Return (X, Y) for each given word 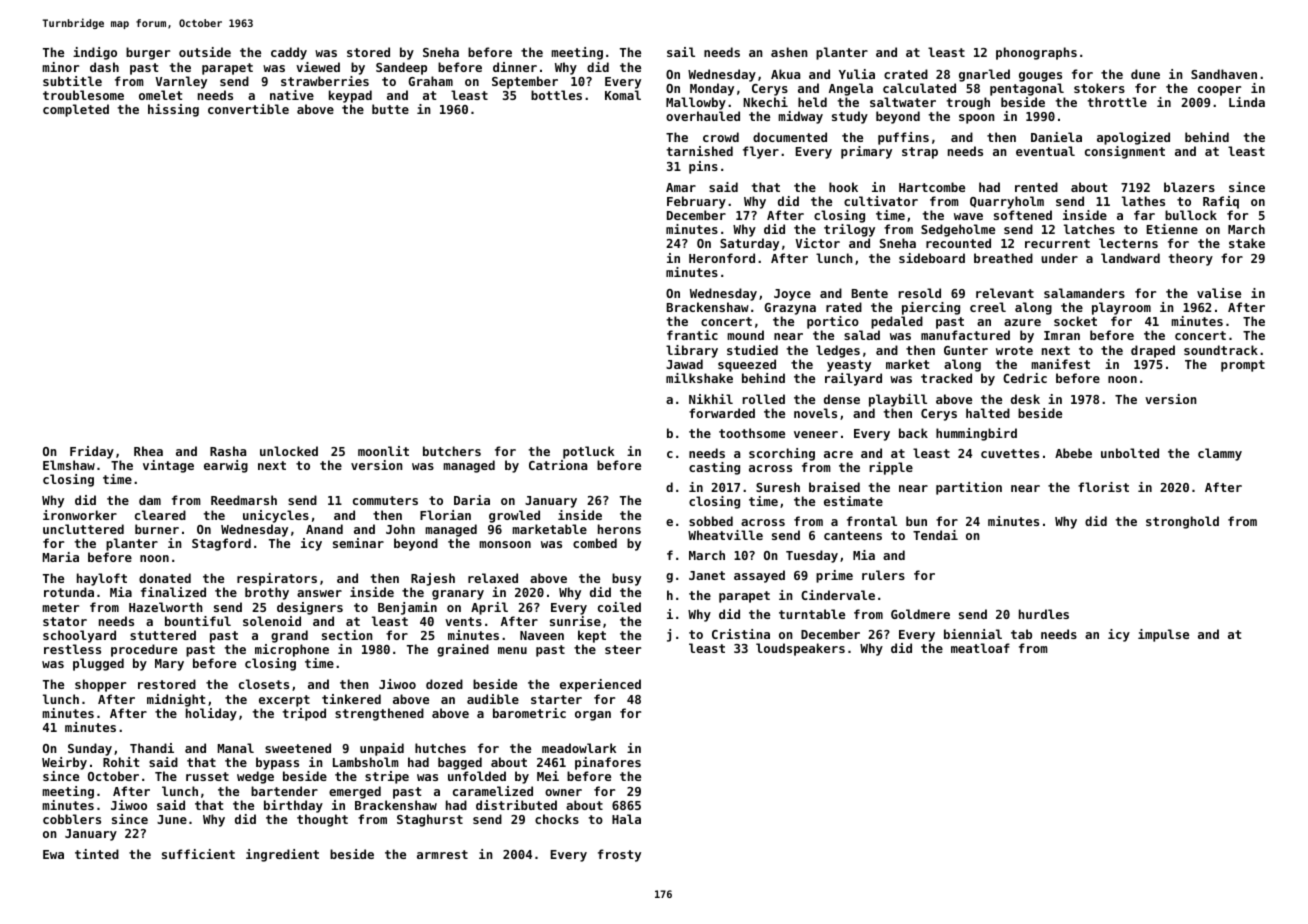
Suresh (778, 487)
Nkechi (765, 102)
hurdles (1044, 614)
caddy (289, 53)
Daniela (1056, 137)
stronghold (1182, 522)
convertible (248, 109)
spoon (977, 119)
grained (463, 650)
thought (322, 820)
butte (390, 109)
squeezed (747, 365)
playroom (1121, 308)
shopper (100, 685)
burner (157, 529)
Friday (92, 452)
